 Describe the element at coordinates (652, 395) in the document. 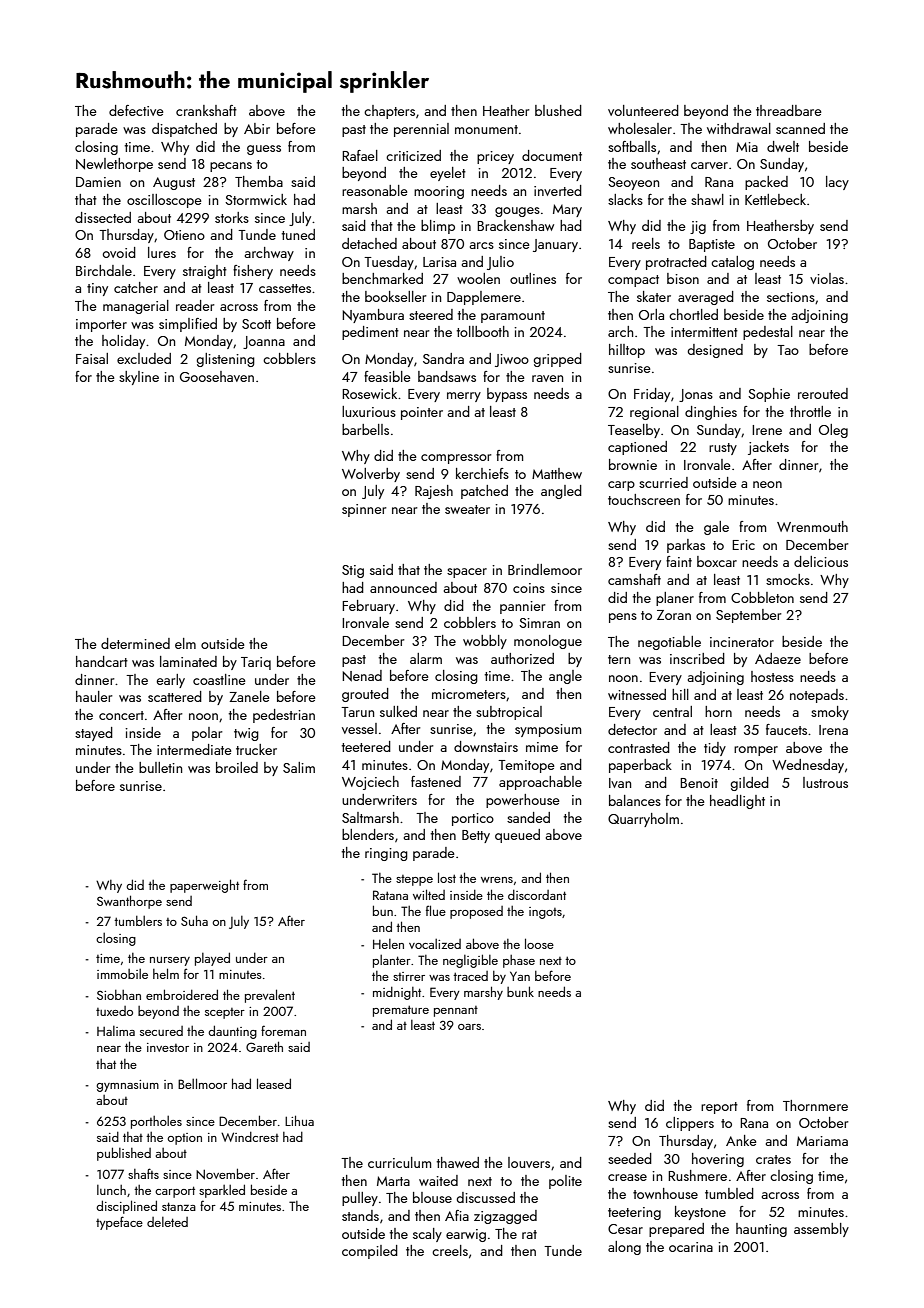

I see `Friday` at that location.
